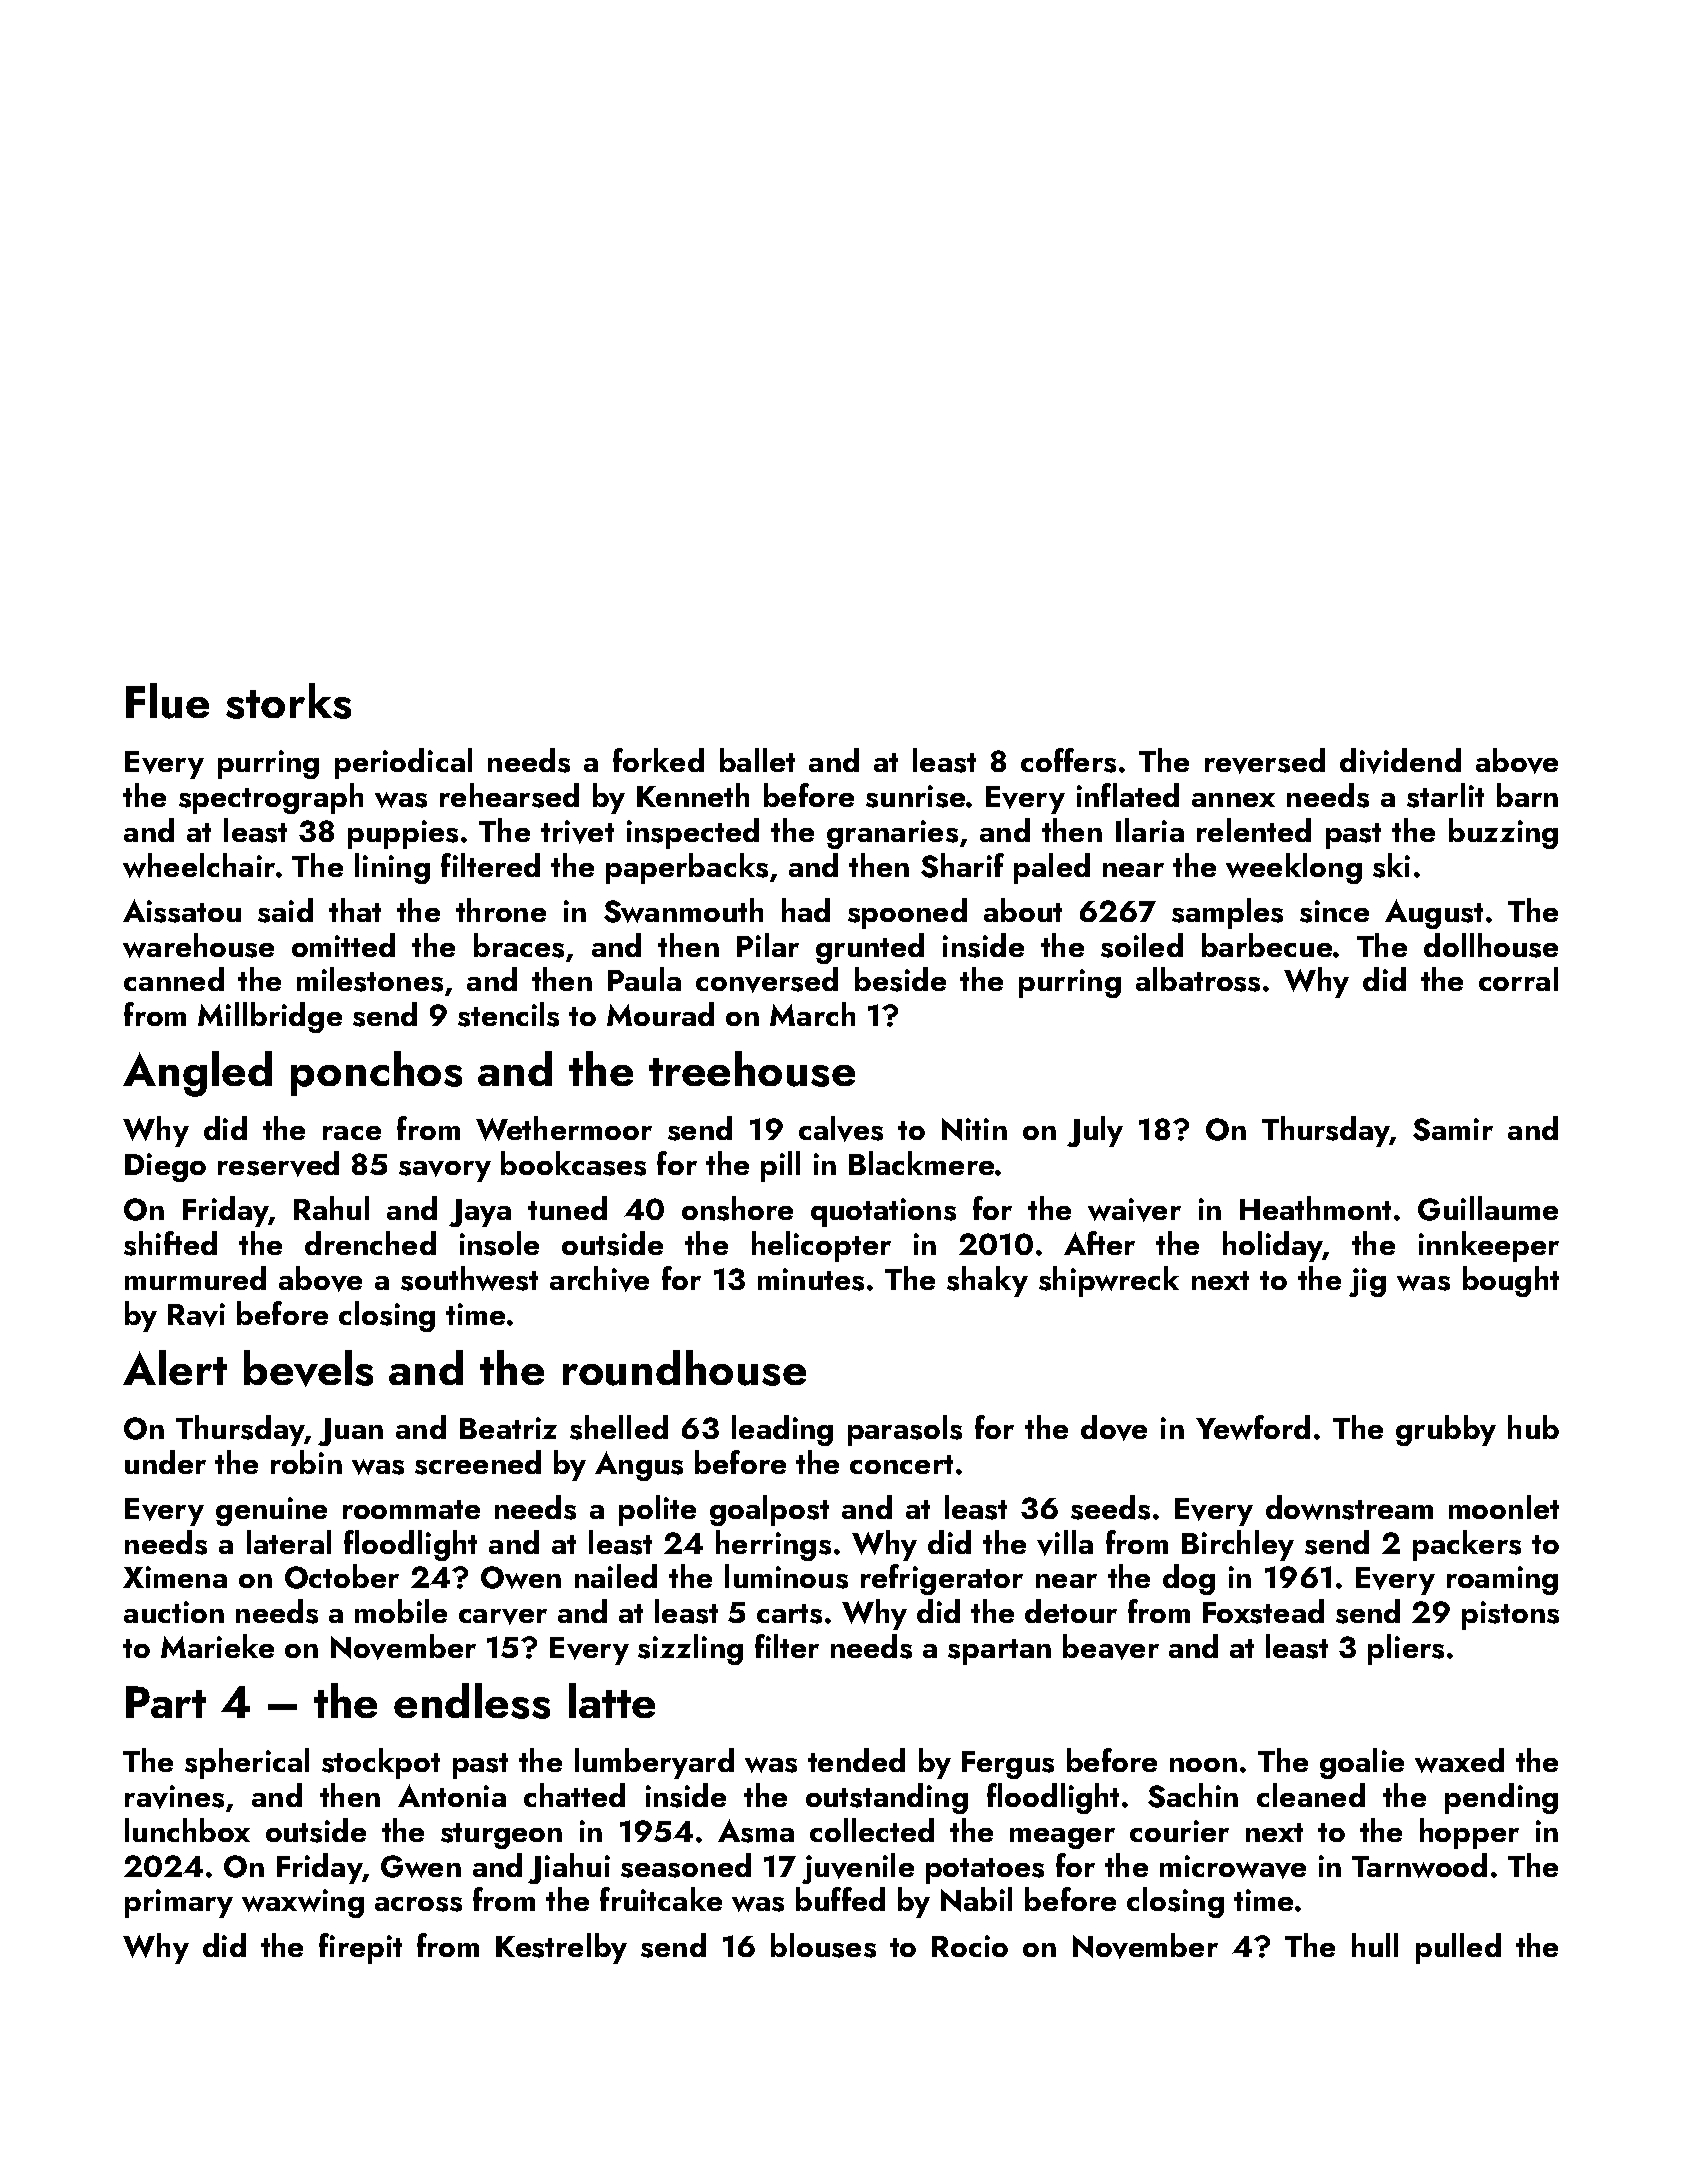 The image size is (1683, 2178). What do you see at coordinates (1504, 1507) in the image?
I see `moonlet` at bounding box center [1504, 1507].
